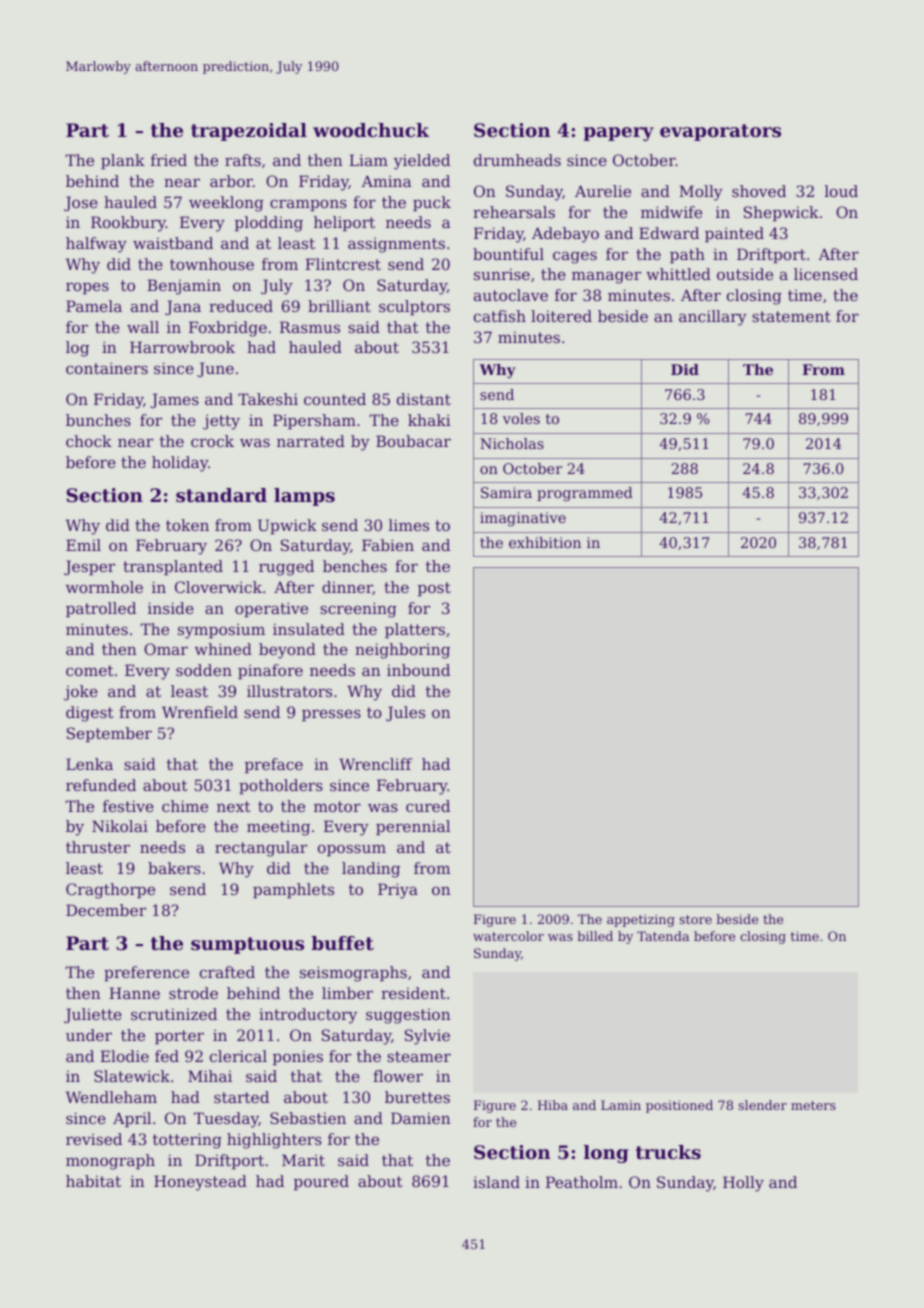 The height and width of the screenshot is (1308, 924). What do you see at coordinates (200, 1183) in the screenshot?
I see `Honeystead` at bounding box center [200, 1183].
